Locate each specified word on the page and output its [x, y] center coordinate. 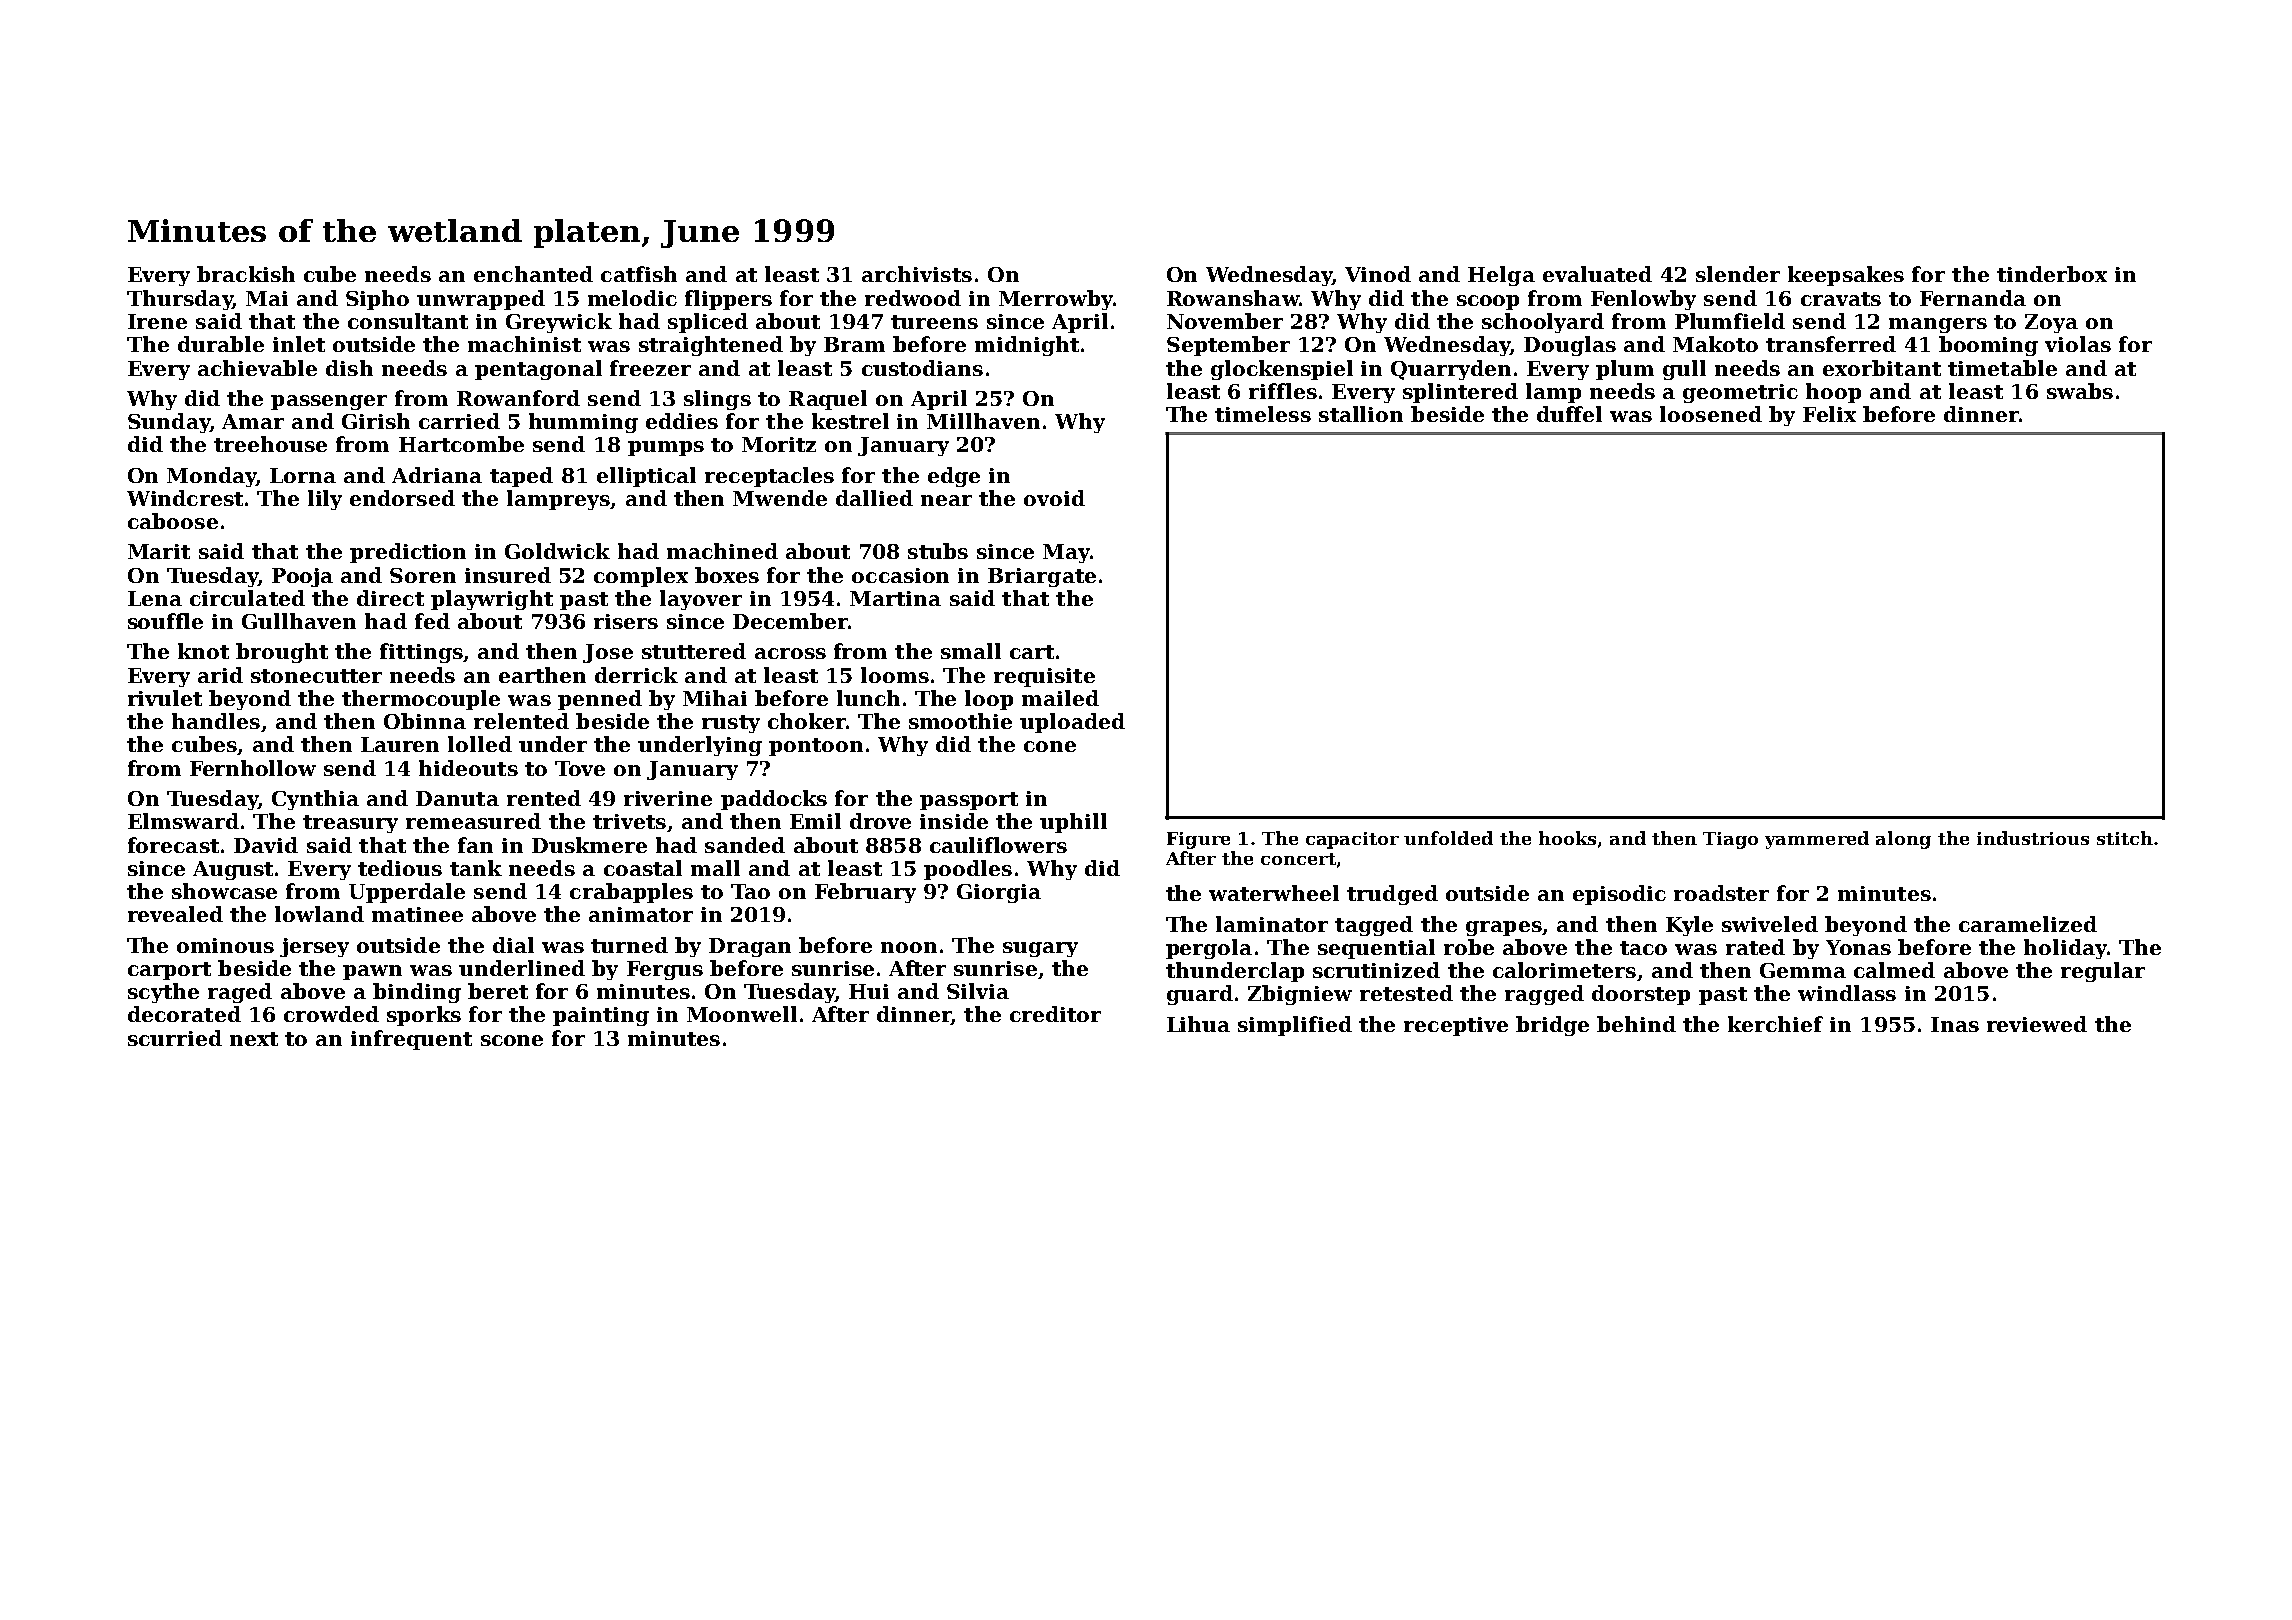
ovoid [1054, 498]
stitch [2125, 838]
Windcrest [185, 498]
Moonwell [742, 1014]
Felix [1829, 414]
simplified [1295, 1026]
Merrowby [1056, 300]
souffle [165, 621]
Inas [1955, 1024]
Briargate [1042, 577]
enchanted [533, 274]
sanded [745, 845]
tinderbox [2052, 274]
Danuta [457, 798]
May [1066, 553]
